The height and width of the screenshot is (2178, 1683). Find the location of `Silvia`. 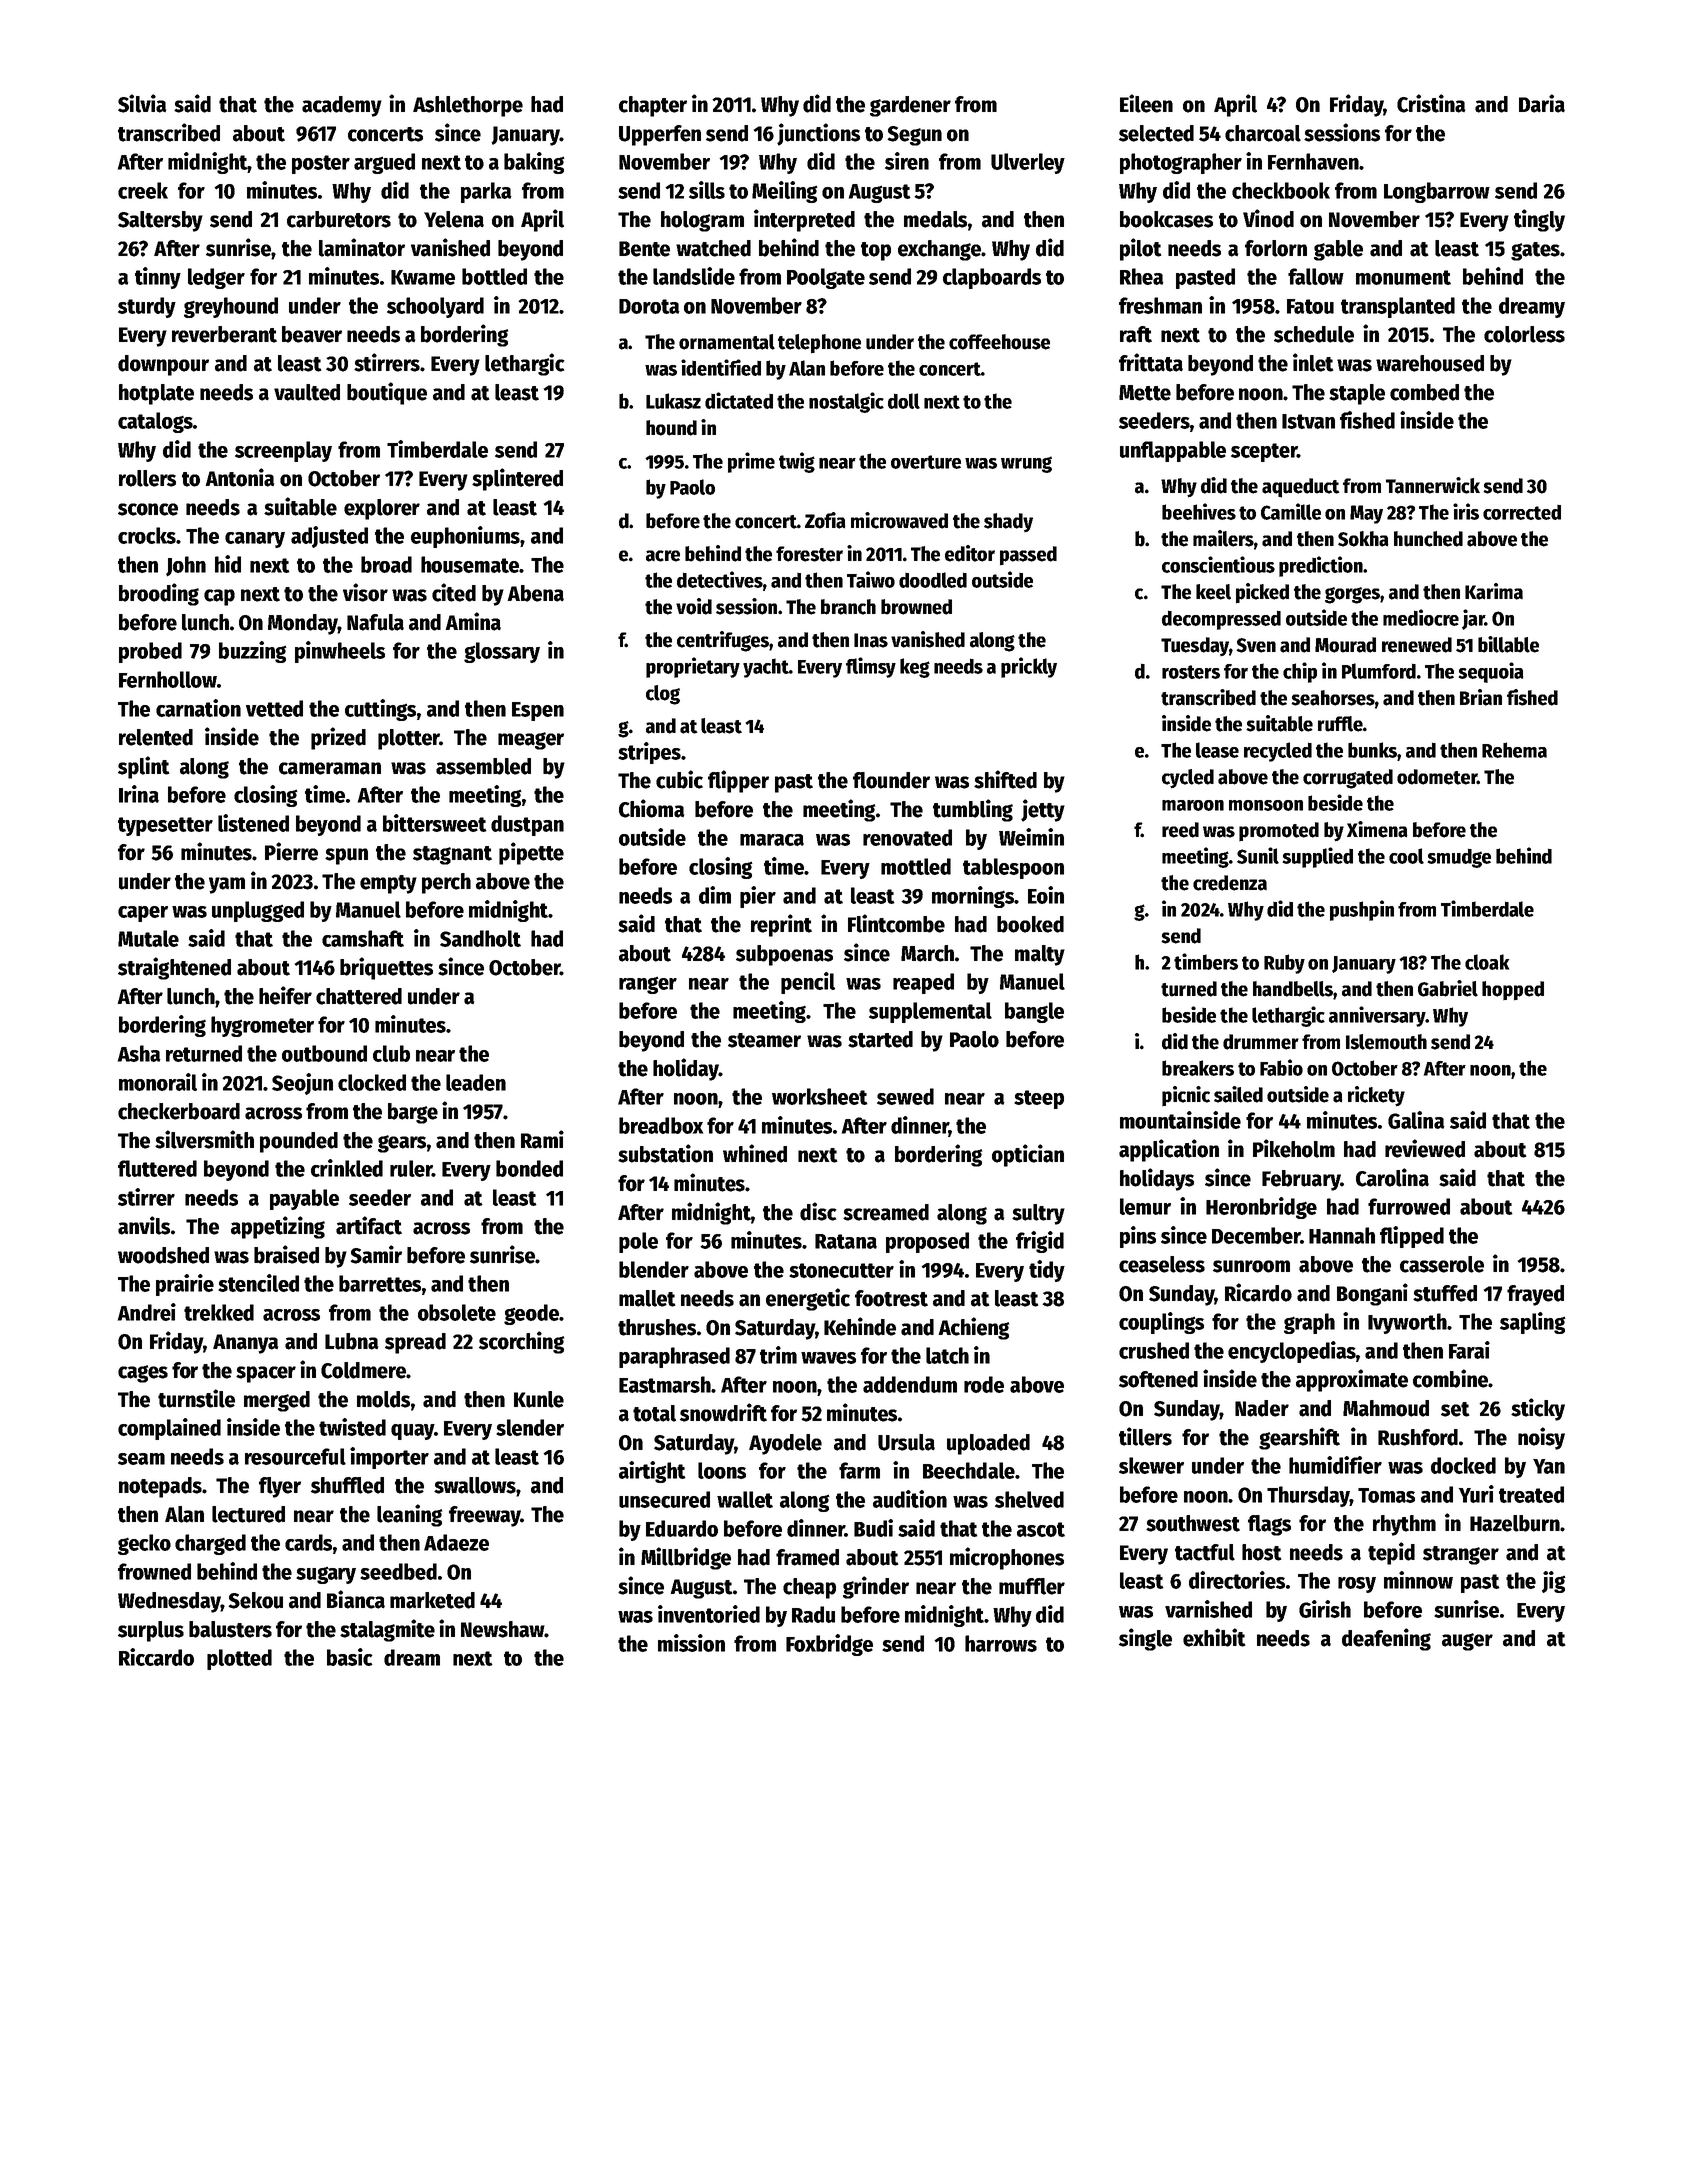

Silvia is located at coordinates (142, 103).
